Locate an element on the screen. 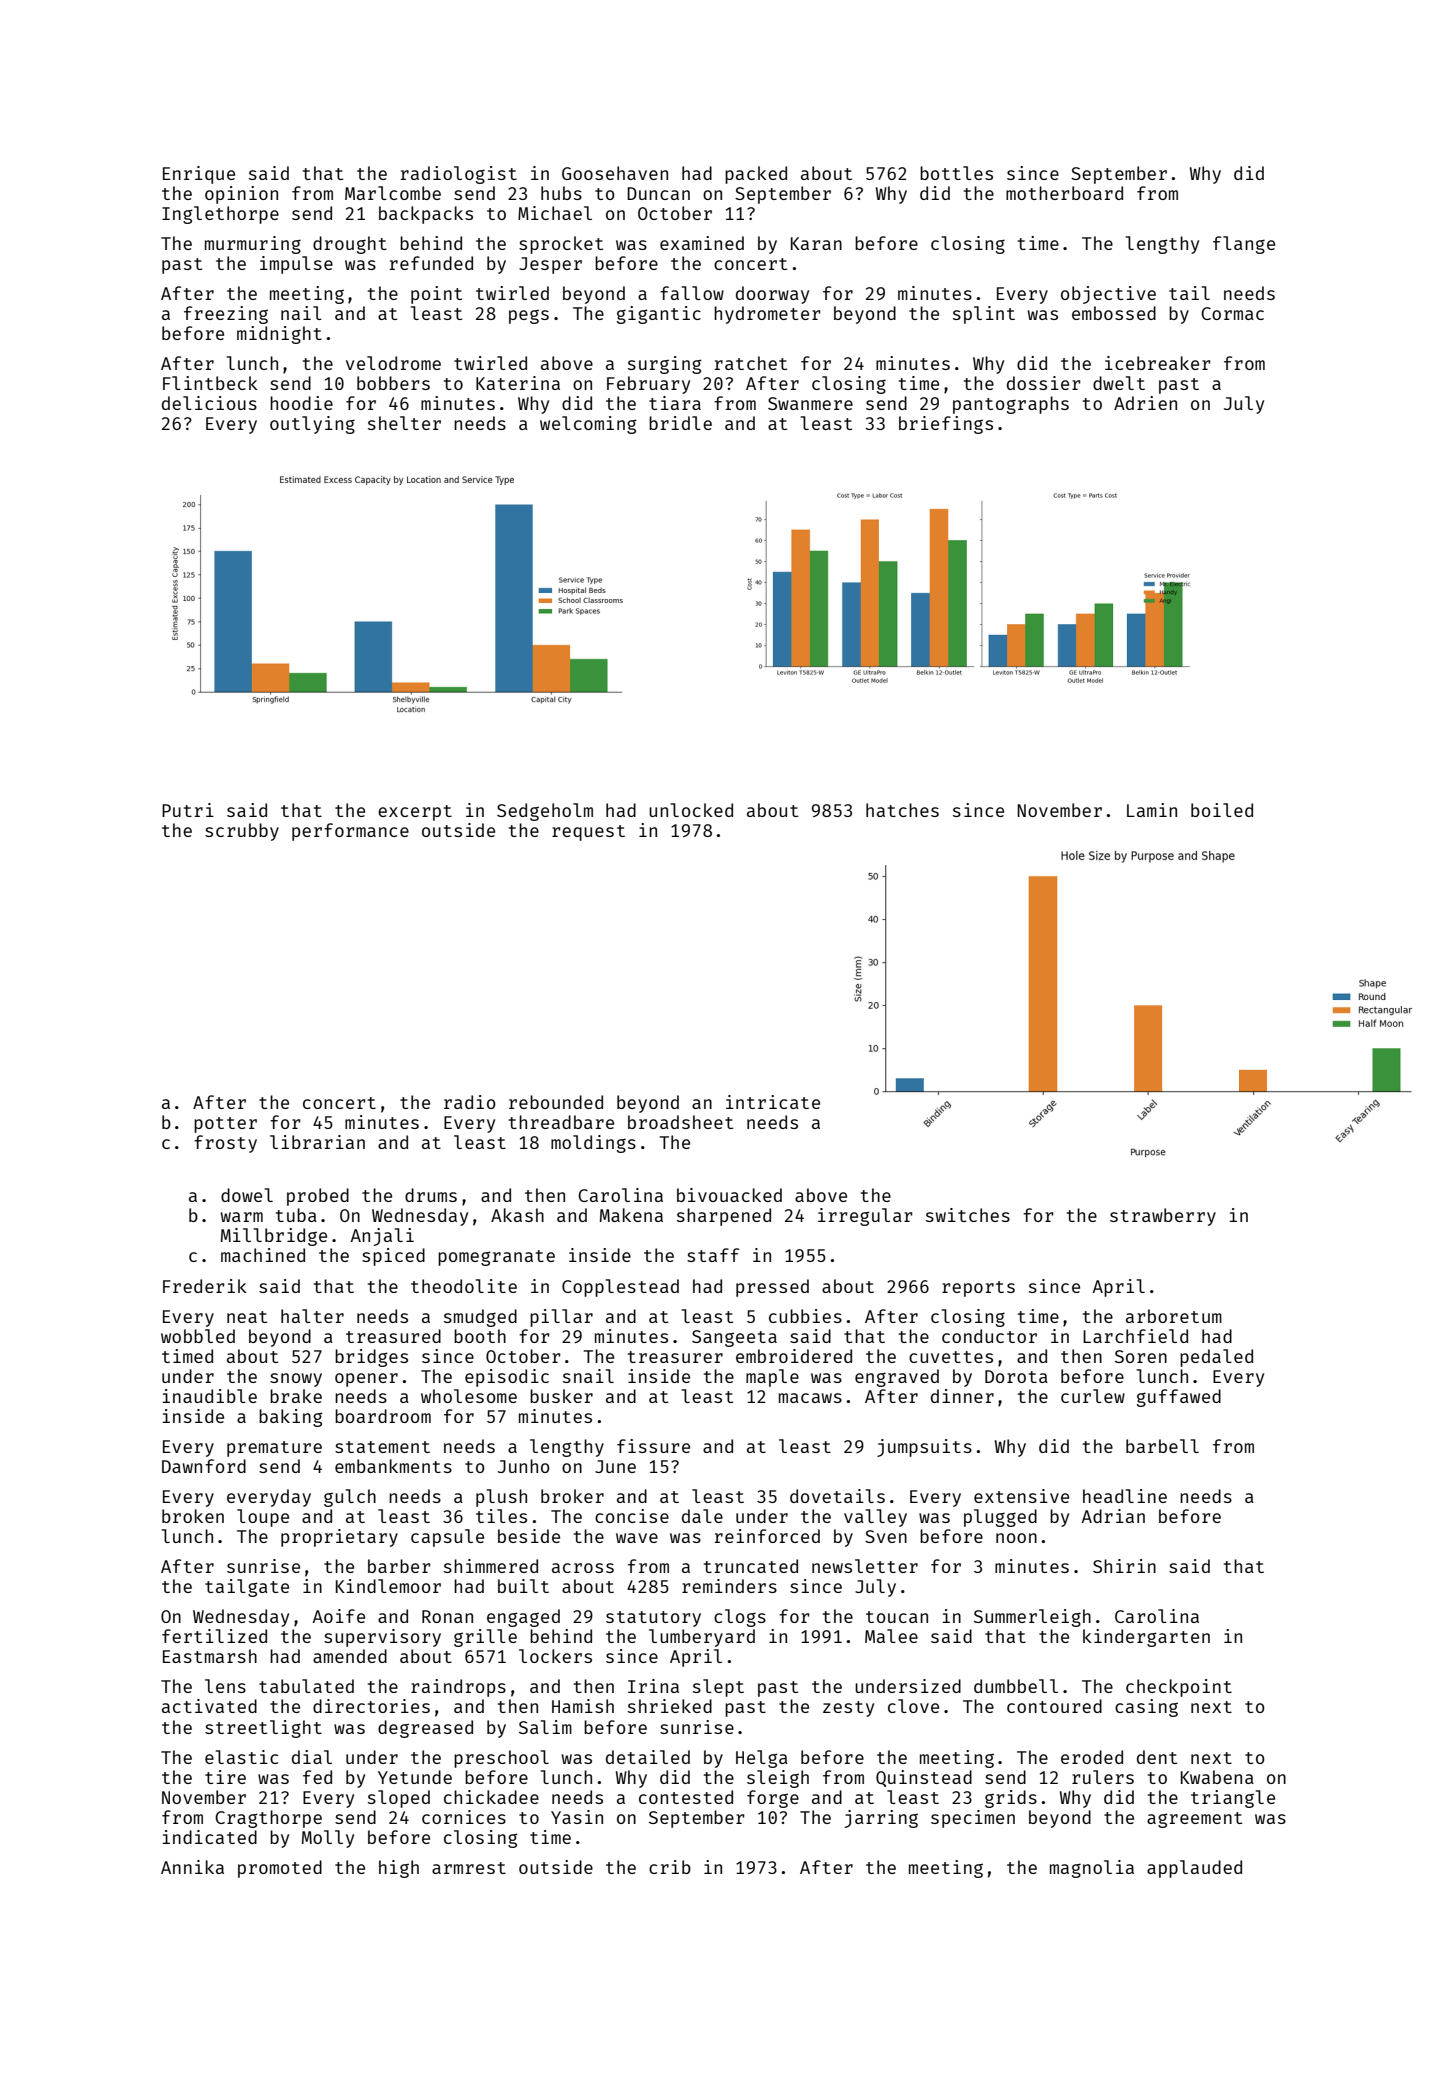  Cormac is located at coordinates (1232, 313).
